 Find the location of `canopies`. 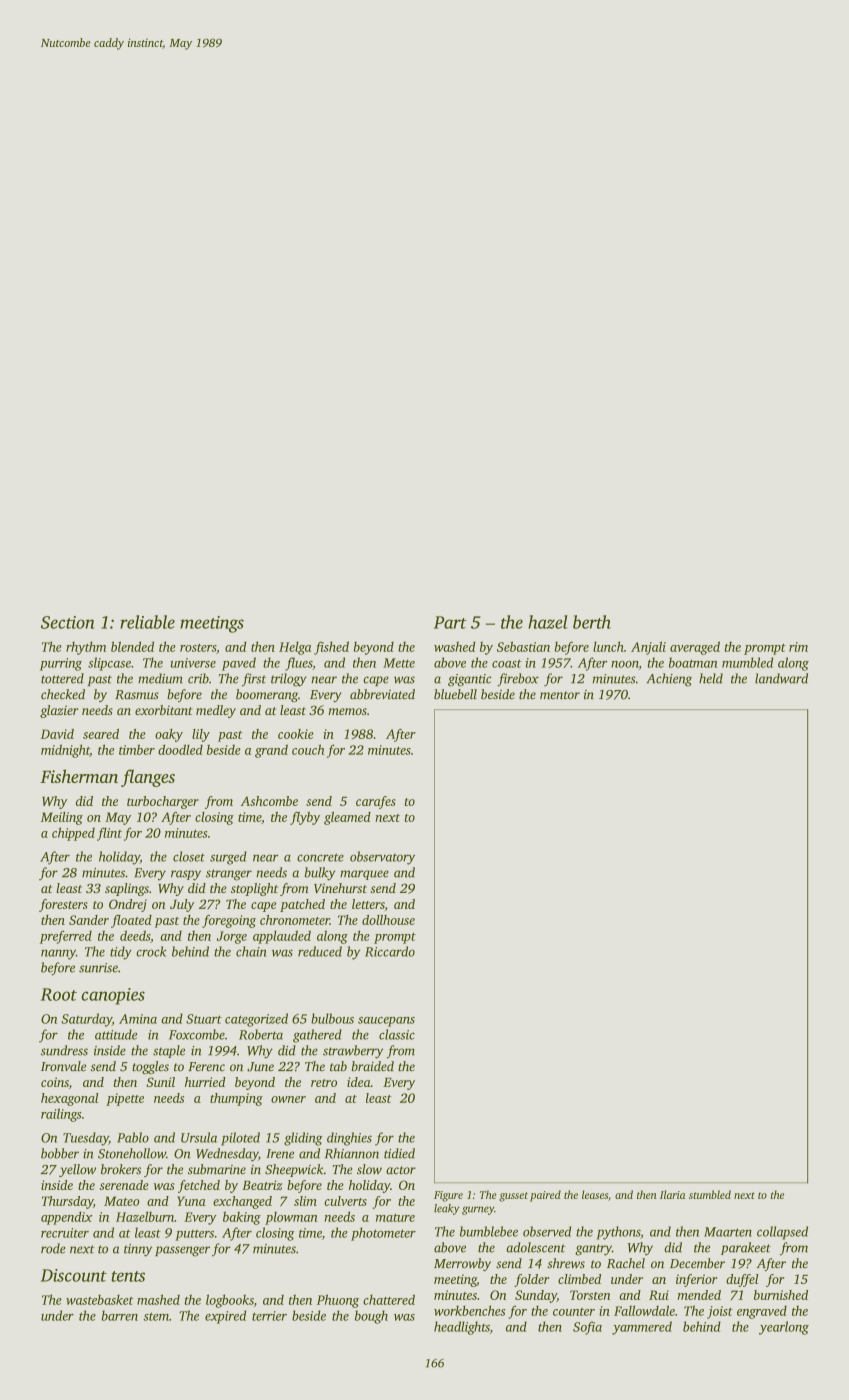

canopies is located at coordinates (113, 996).
